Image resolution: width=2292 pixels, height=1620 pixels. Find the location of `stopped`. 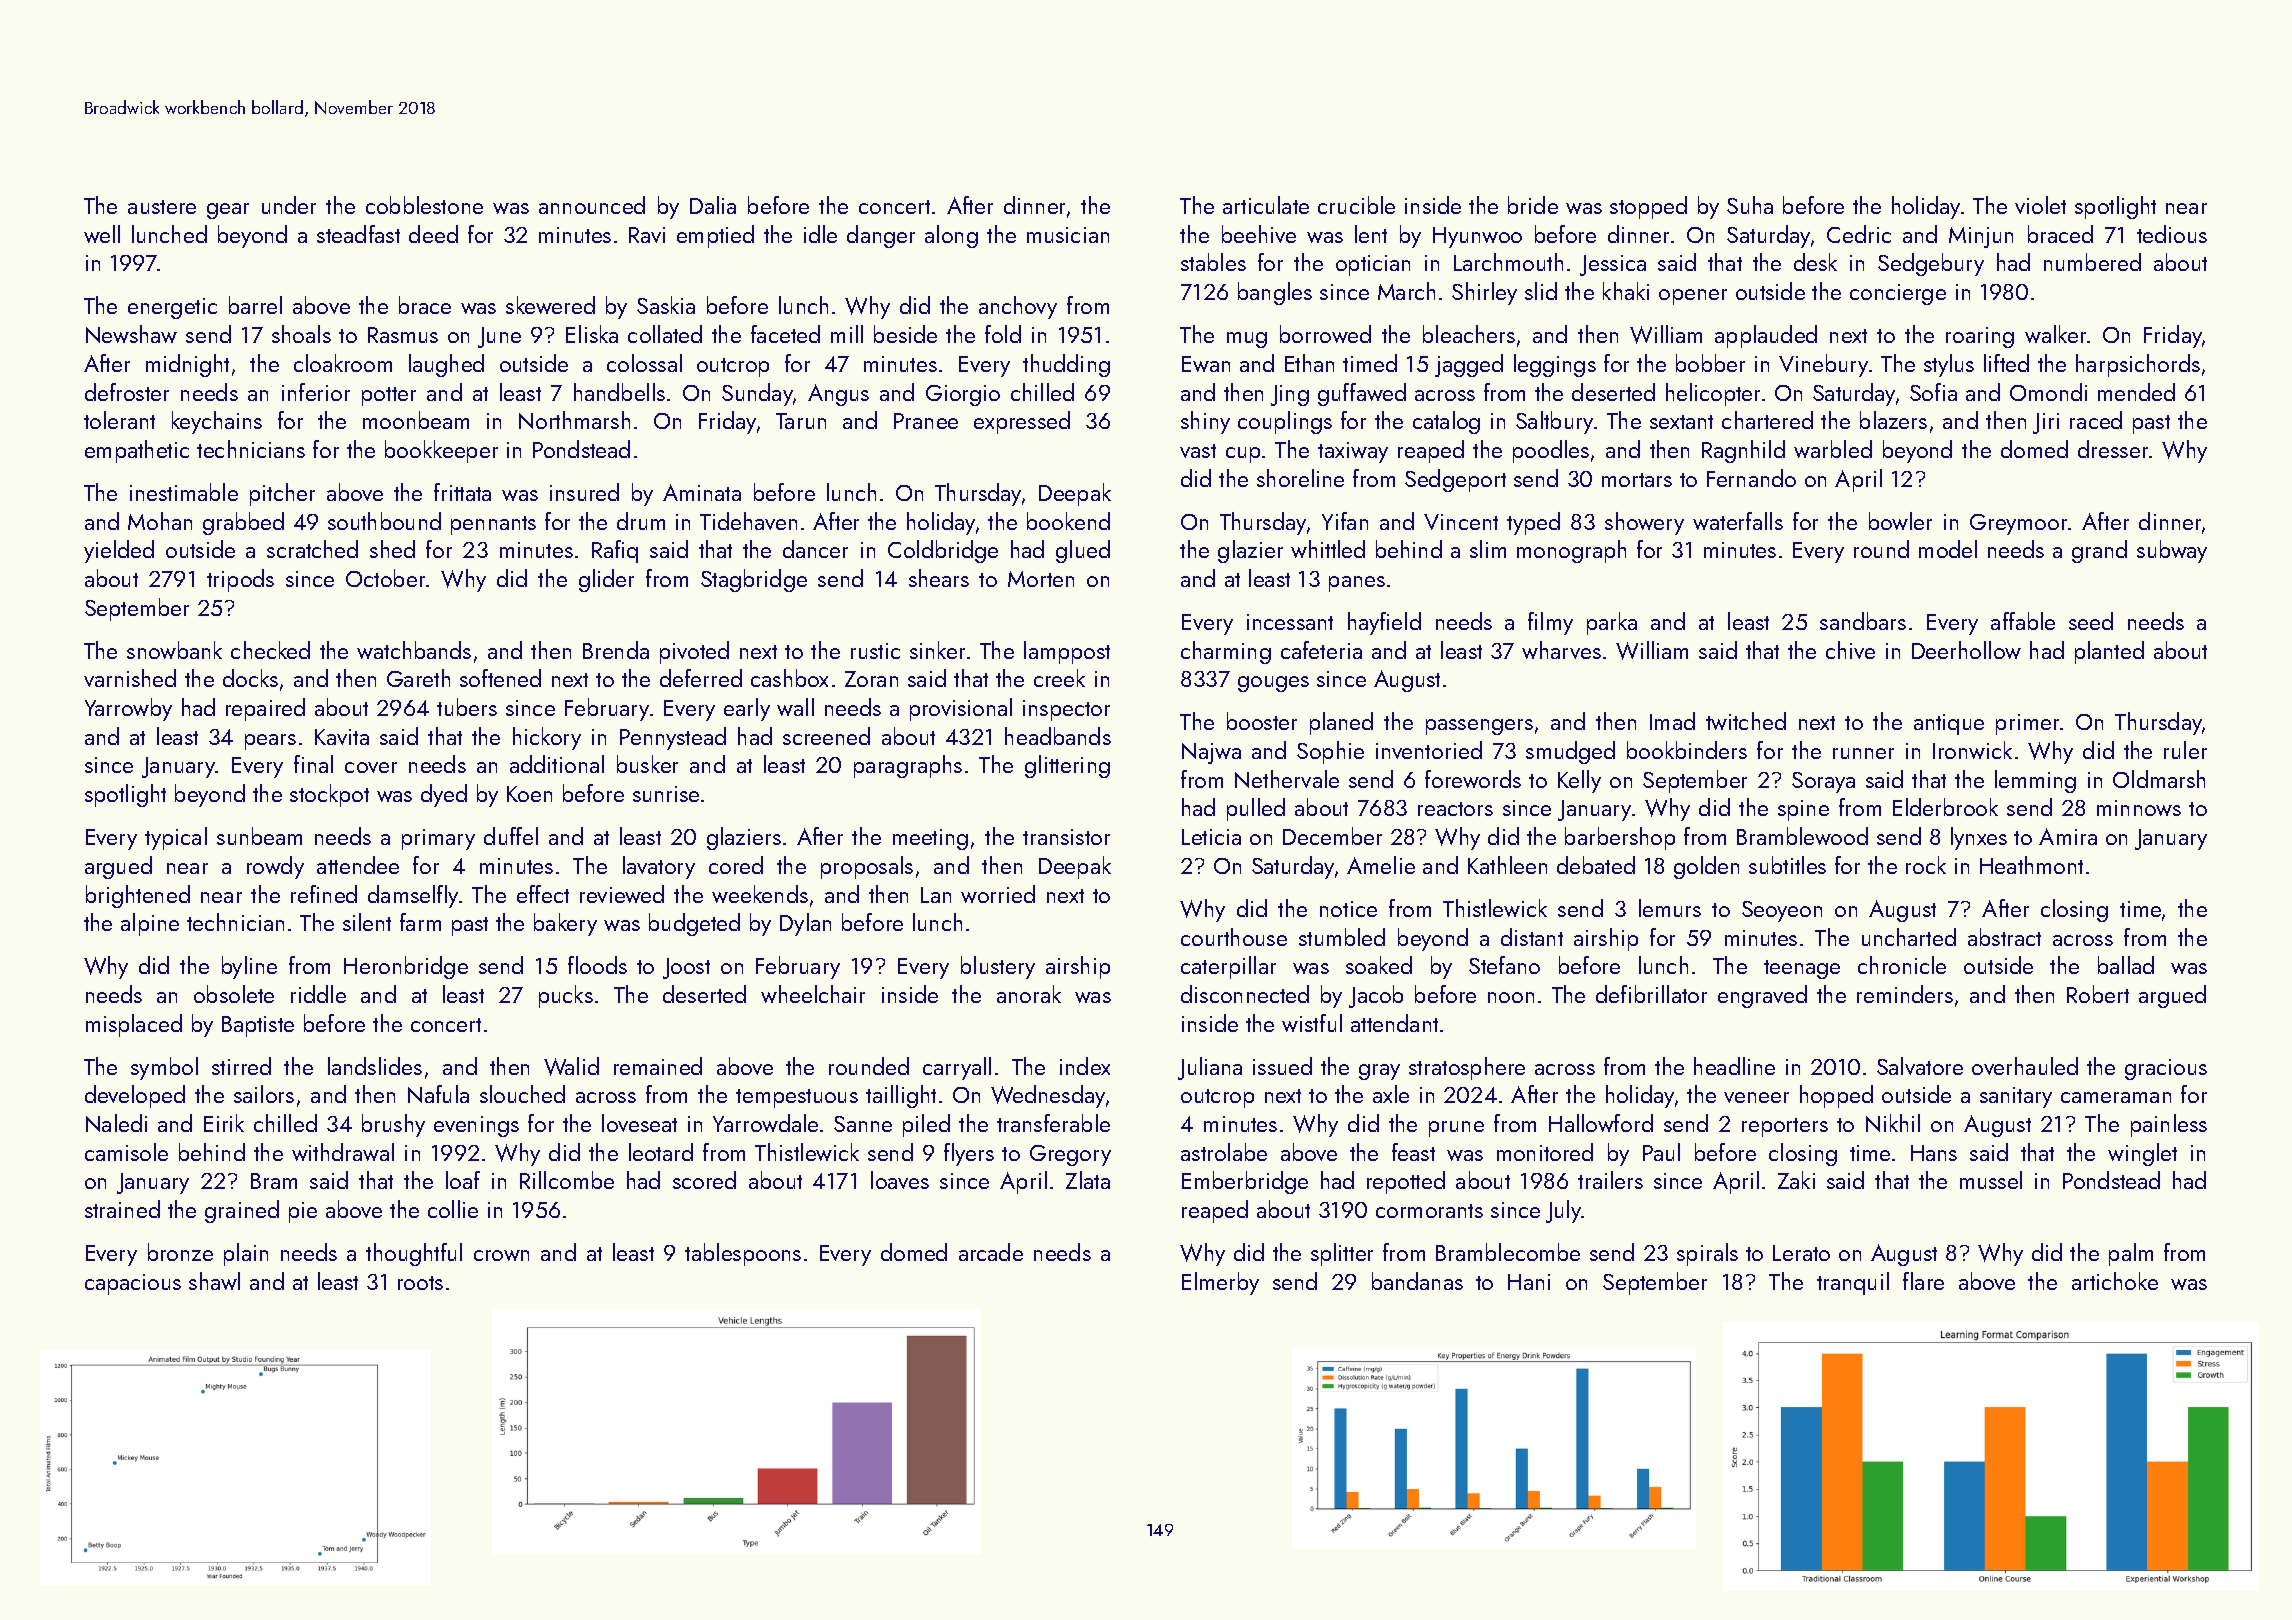

stopped is located at coordinates (1648, 207).
